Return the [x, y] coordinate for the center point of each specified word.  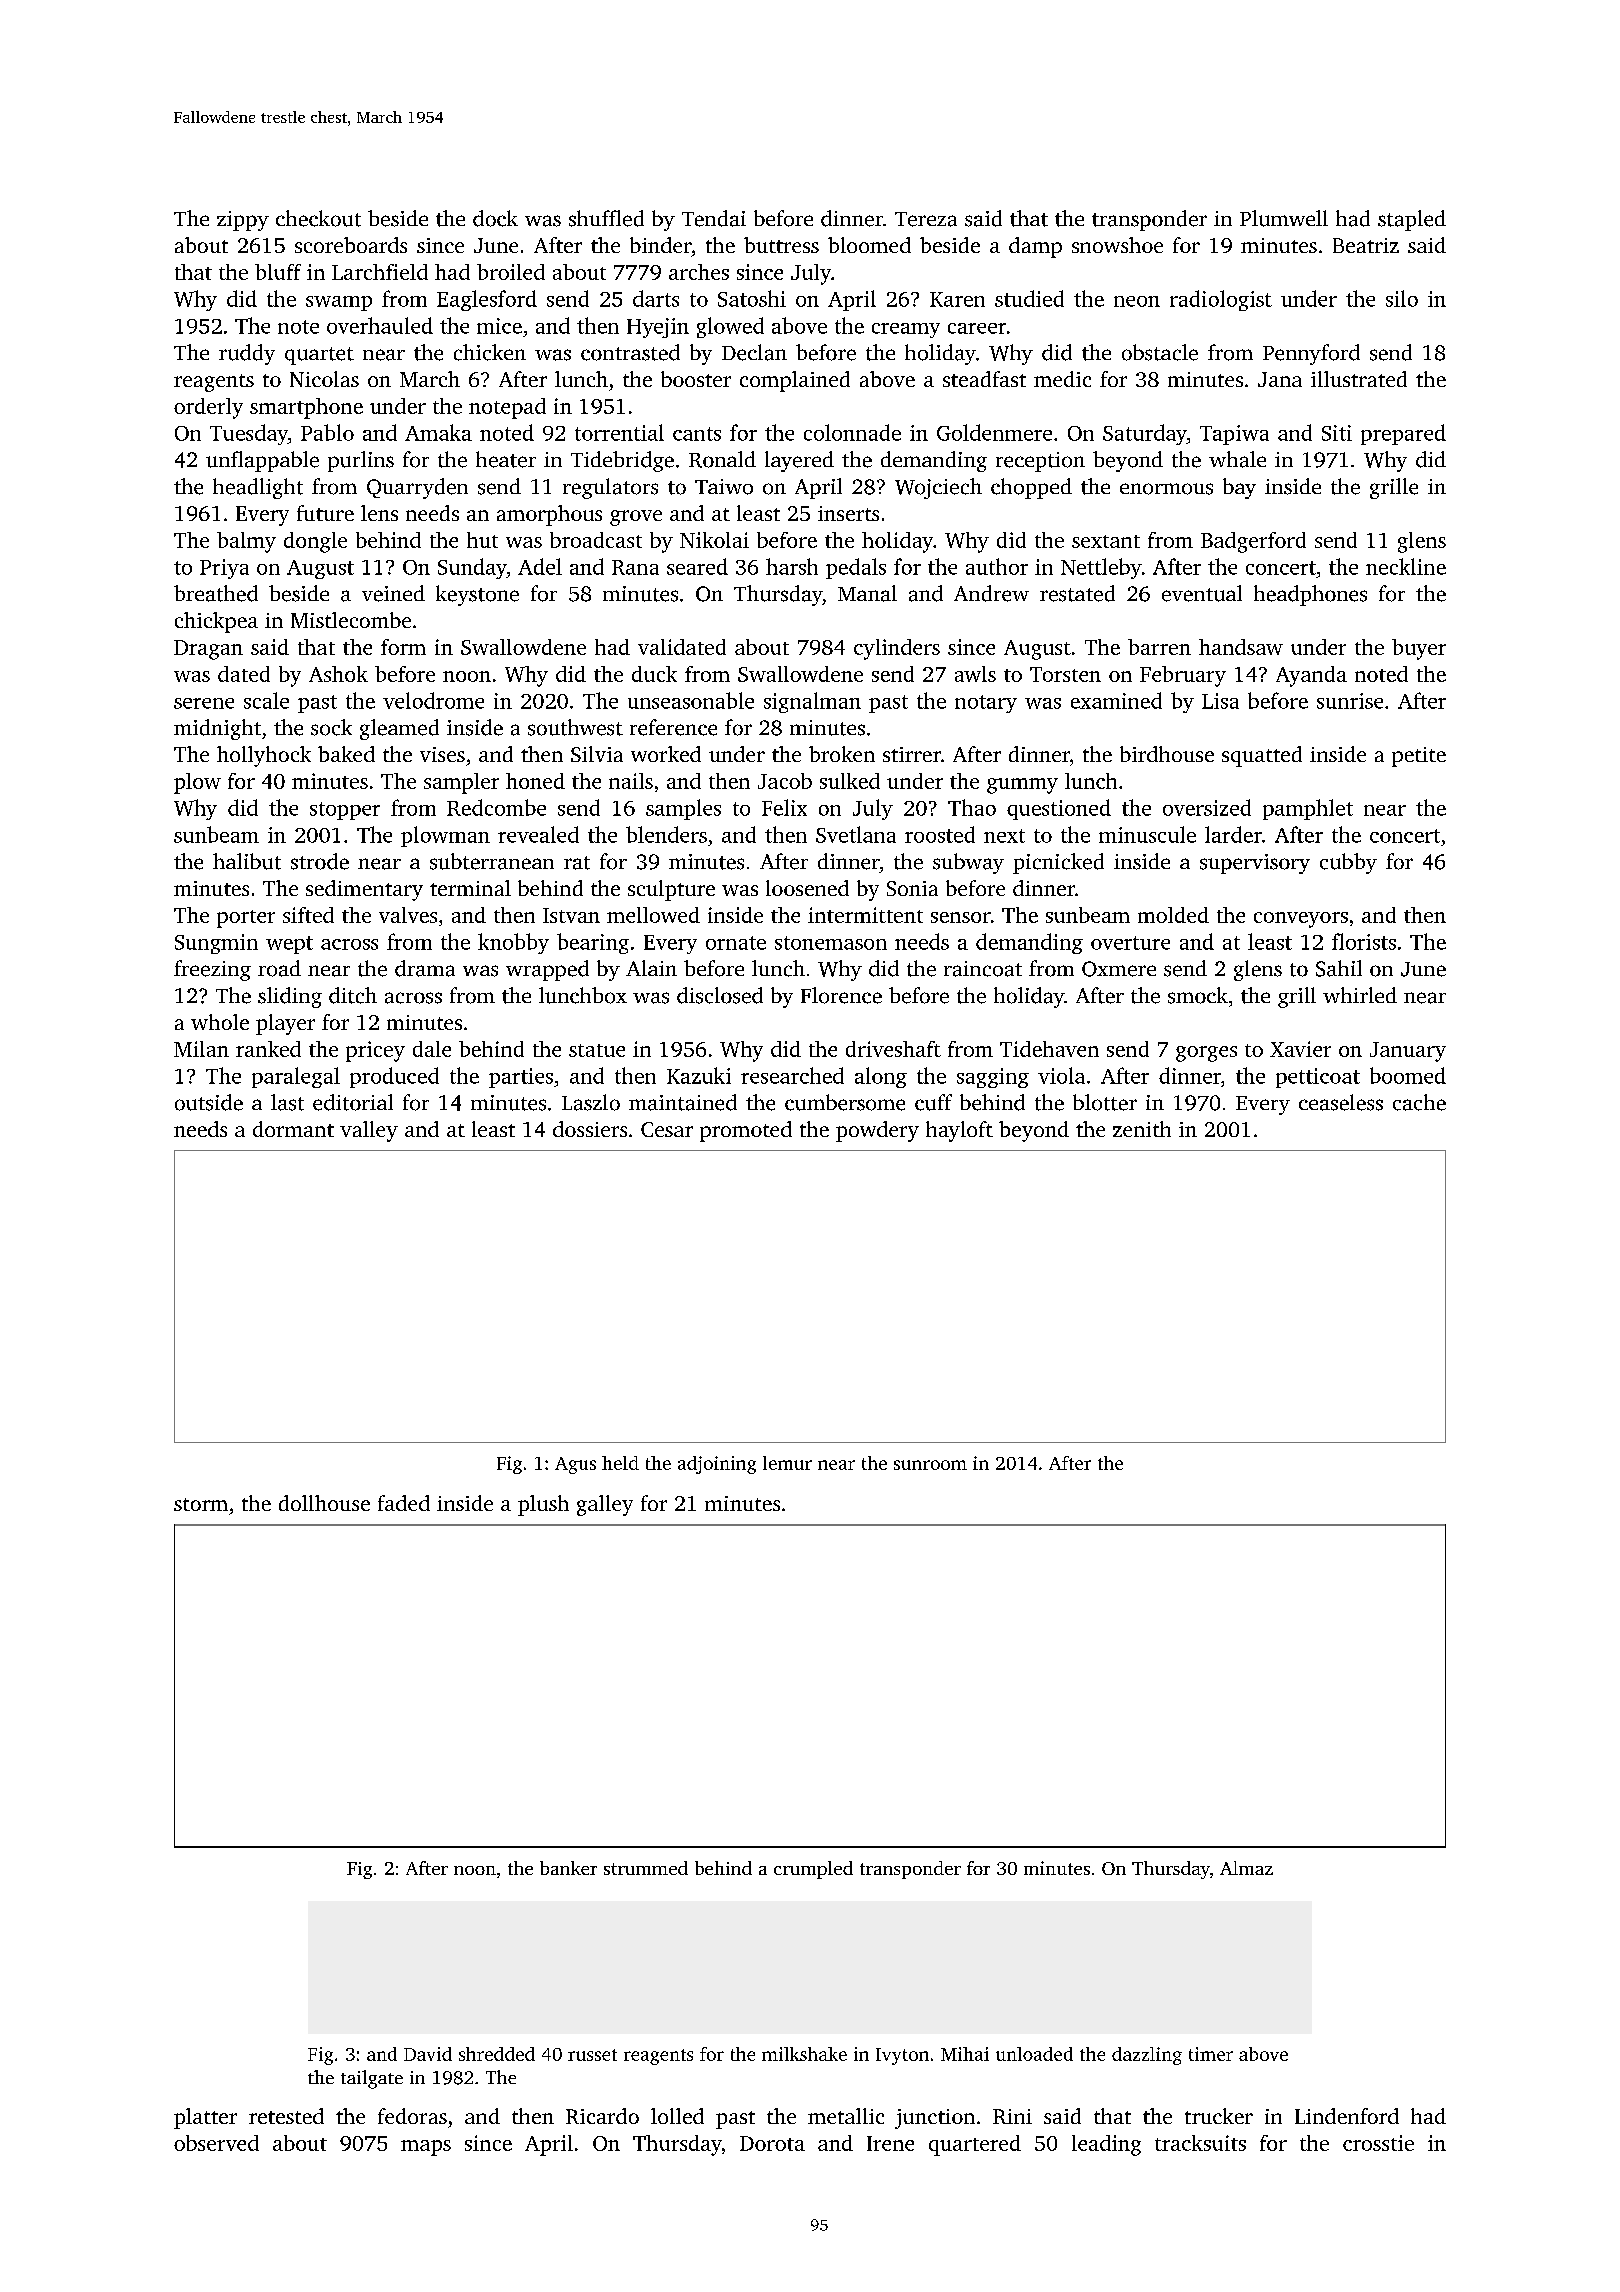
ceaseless [1341, 1102]
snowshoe [1117, 245]
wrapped [547, 970]
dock [495, 218]
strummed [646, 1868]
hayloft [959, 1131]
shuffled [606, 218]
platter [205, 2118]
